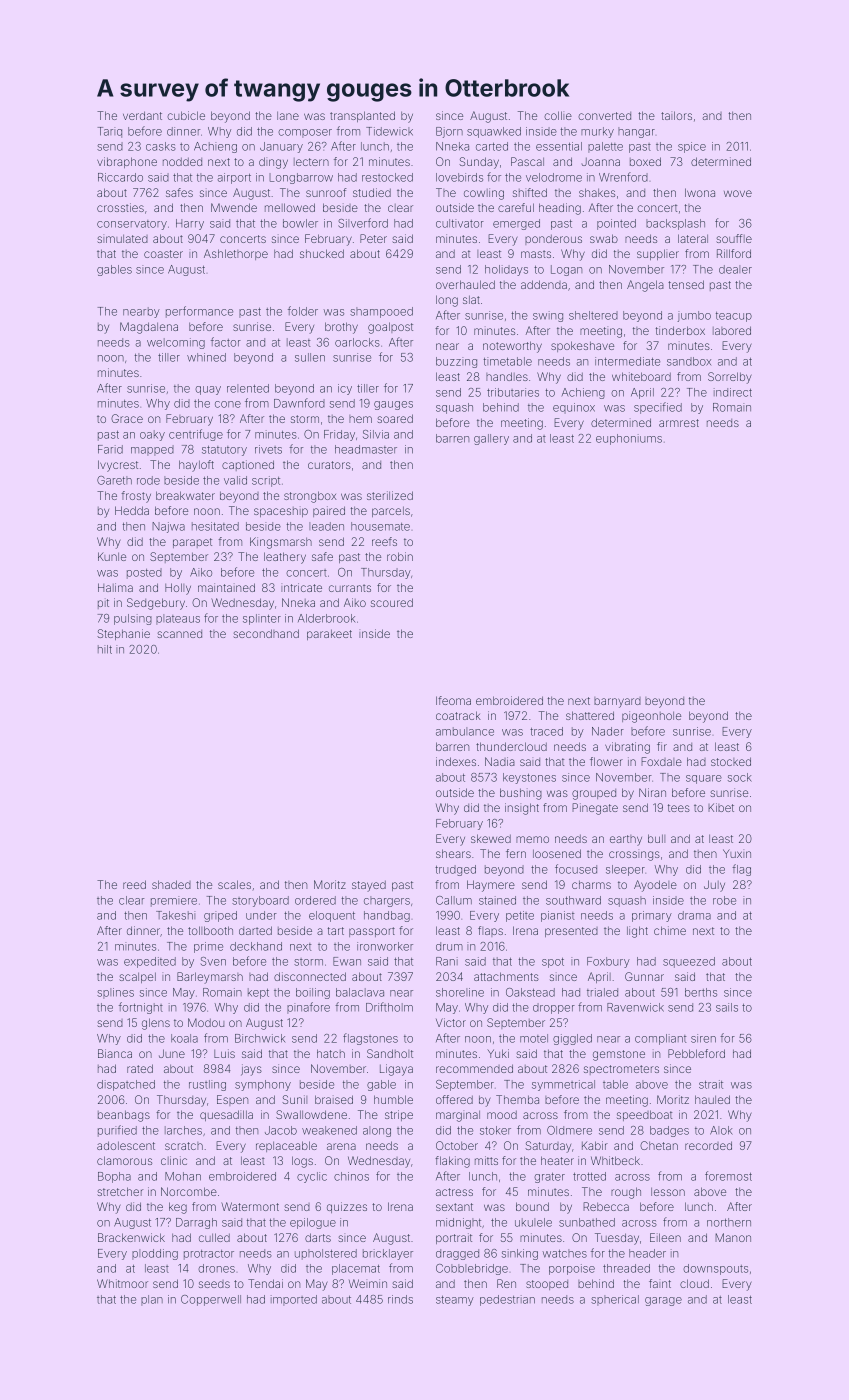  Describe the element at coordinates (206, 1022) in the page. I see `Modou` at that location.
